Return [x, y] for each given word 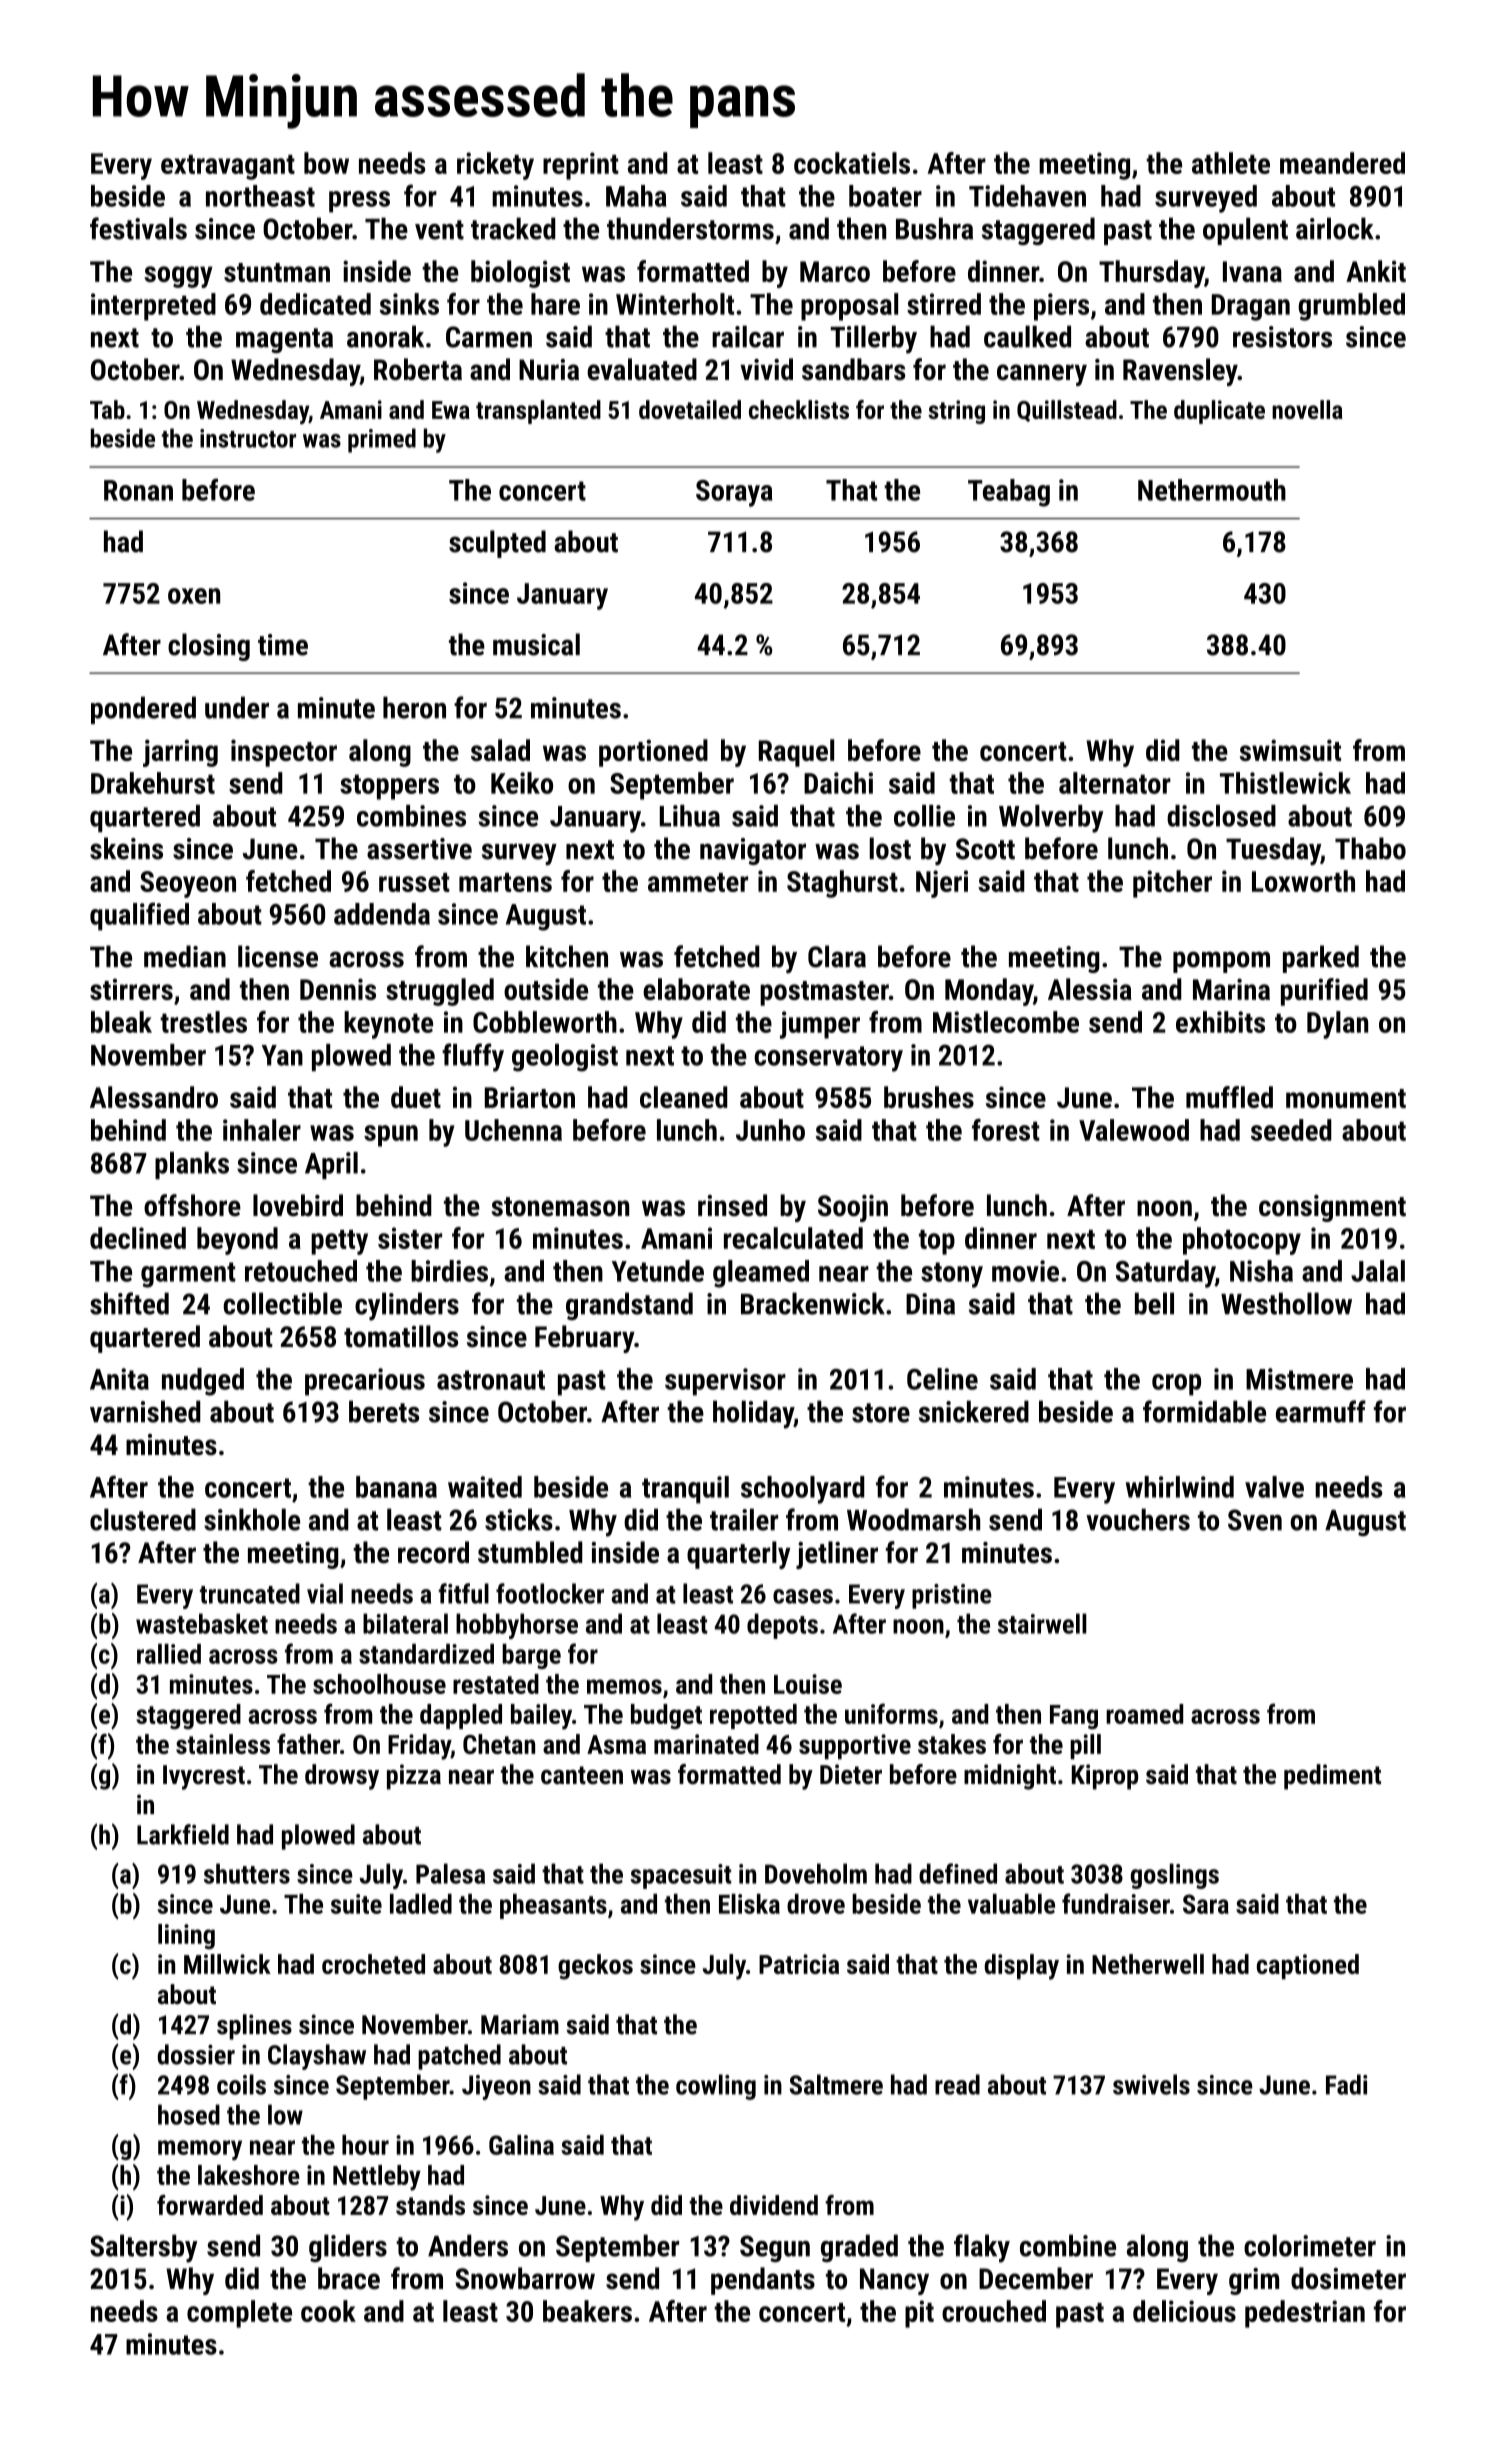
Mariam [520, 2024]
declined [138, 1238]
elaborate [696, 989]
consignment [1332, 1208]
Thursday [1152, 274]
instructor [248, 438]
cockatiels [852, 163]
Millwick [227, 1964]
